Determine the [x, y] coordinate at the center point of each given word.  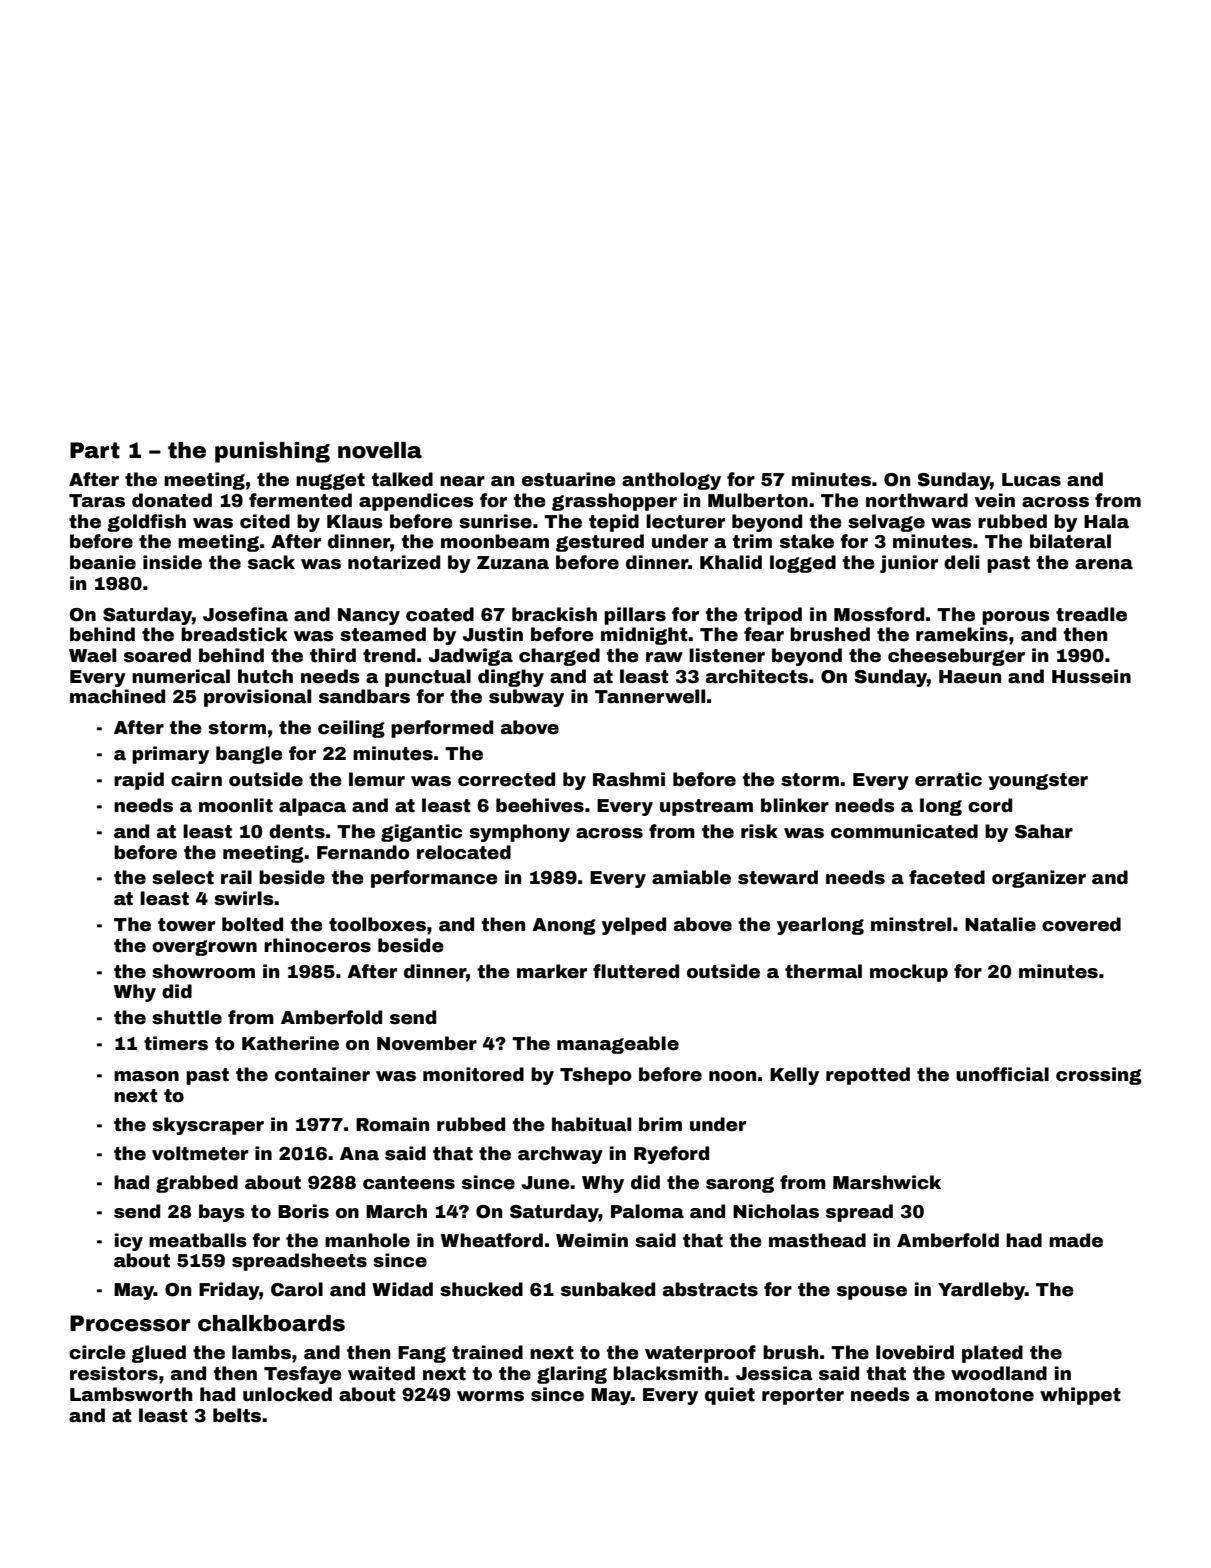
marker [552, 971]
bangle [249, 755]
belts [237, 1415]
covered [1081, 924]
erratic [948, 779]
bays [222, 1213]
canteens [409, 1183]
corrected [506, 779]
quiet [730, 1396]
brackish [554, 614]
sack [271, 562]
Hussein [1091, 676]
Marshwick [887, 1182]
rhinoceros [317, 945]
